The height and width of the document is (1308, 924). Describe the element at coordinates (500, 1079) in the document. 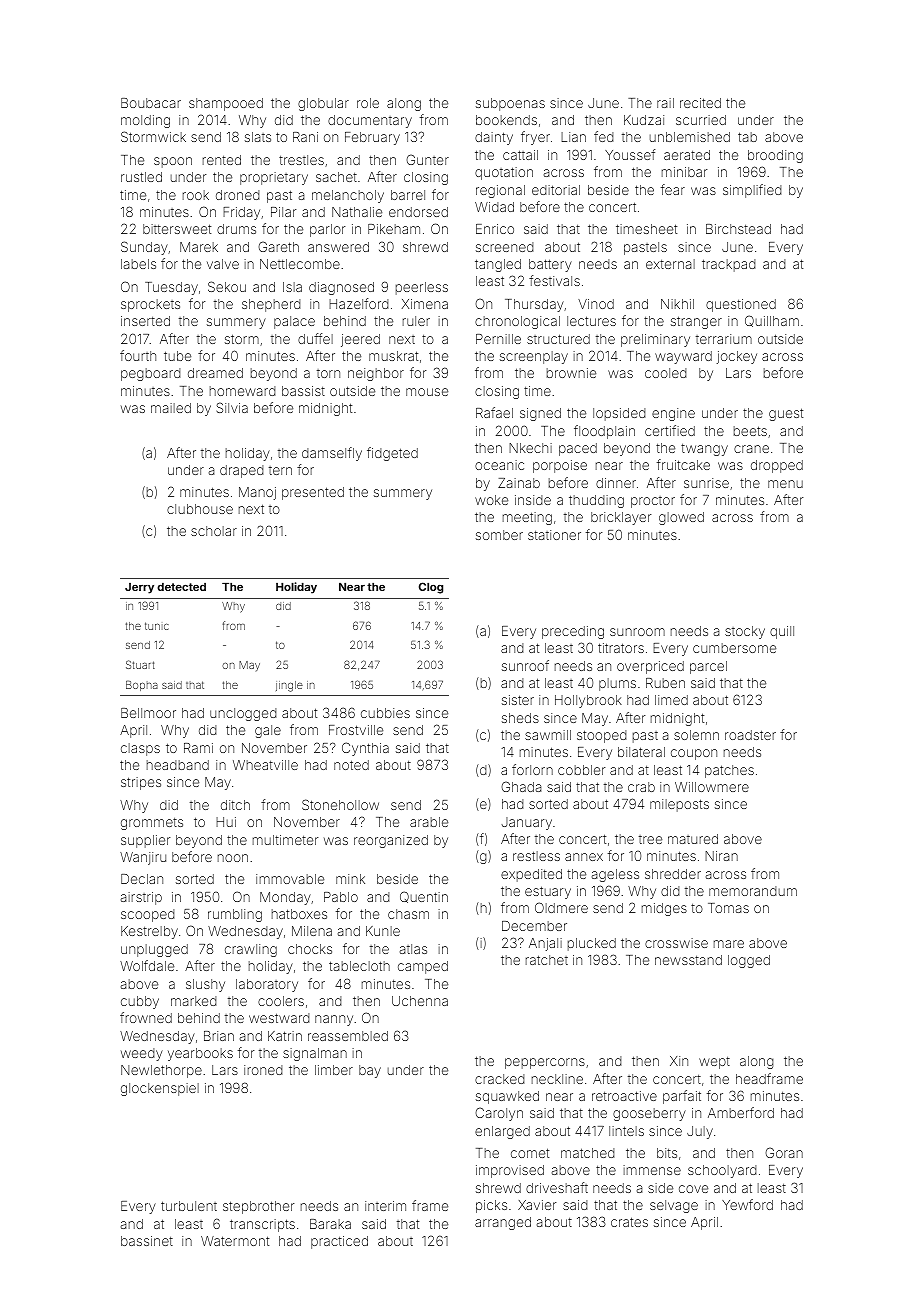

I see `cracked` at that location.
